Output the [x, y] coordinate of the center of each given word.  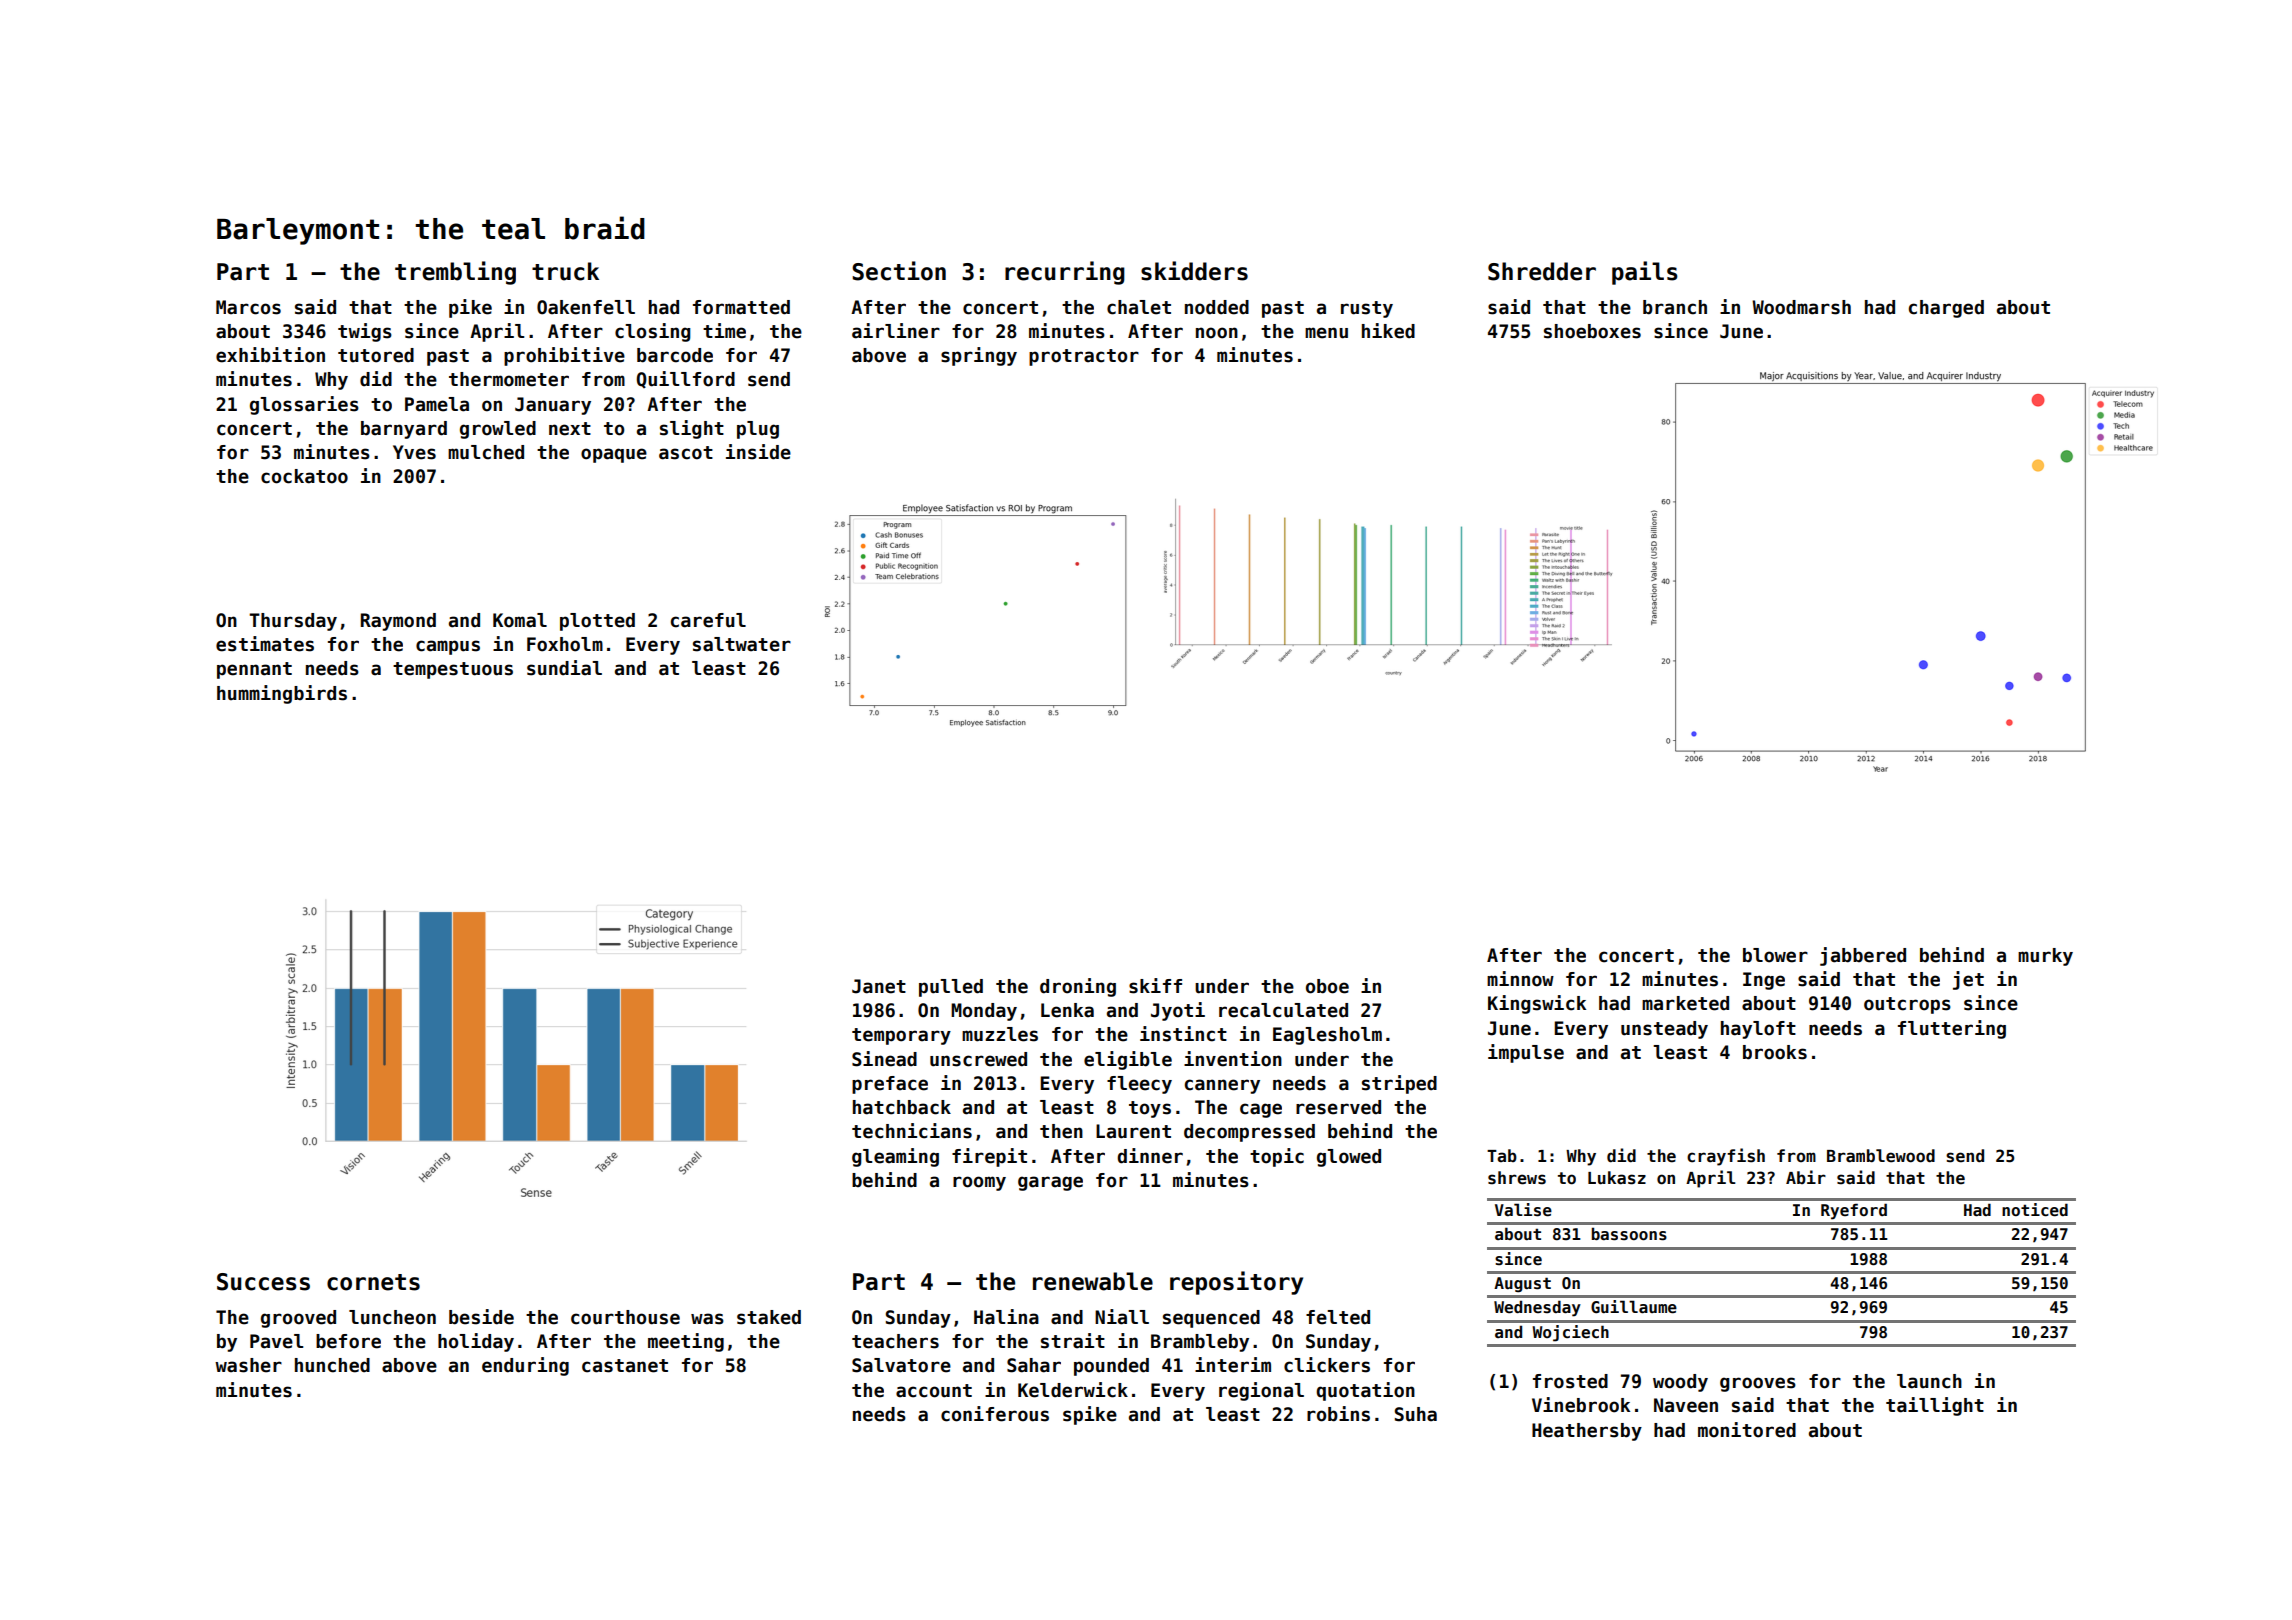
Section [899, 271]
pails [1645, 273]
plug [758, 430]
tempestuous [453, 670]
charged [1946, 309]
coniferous [995, 1414]
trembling [455, 273]
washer [248, 1365]
